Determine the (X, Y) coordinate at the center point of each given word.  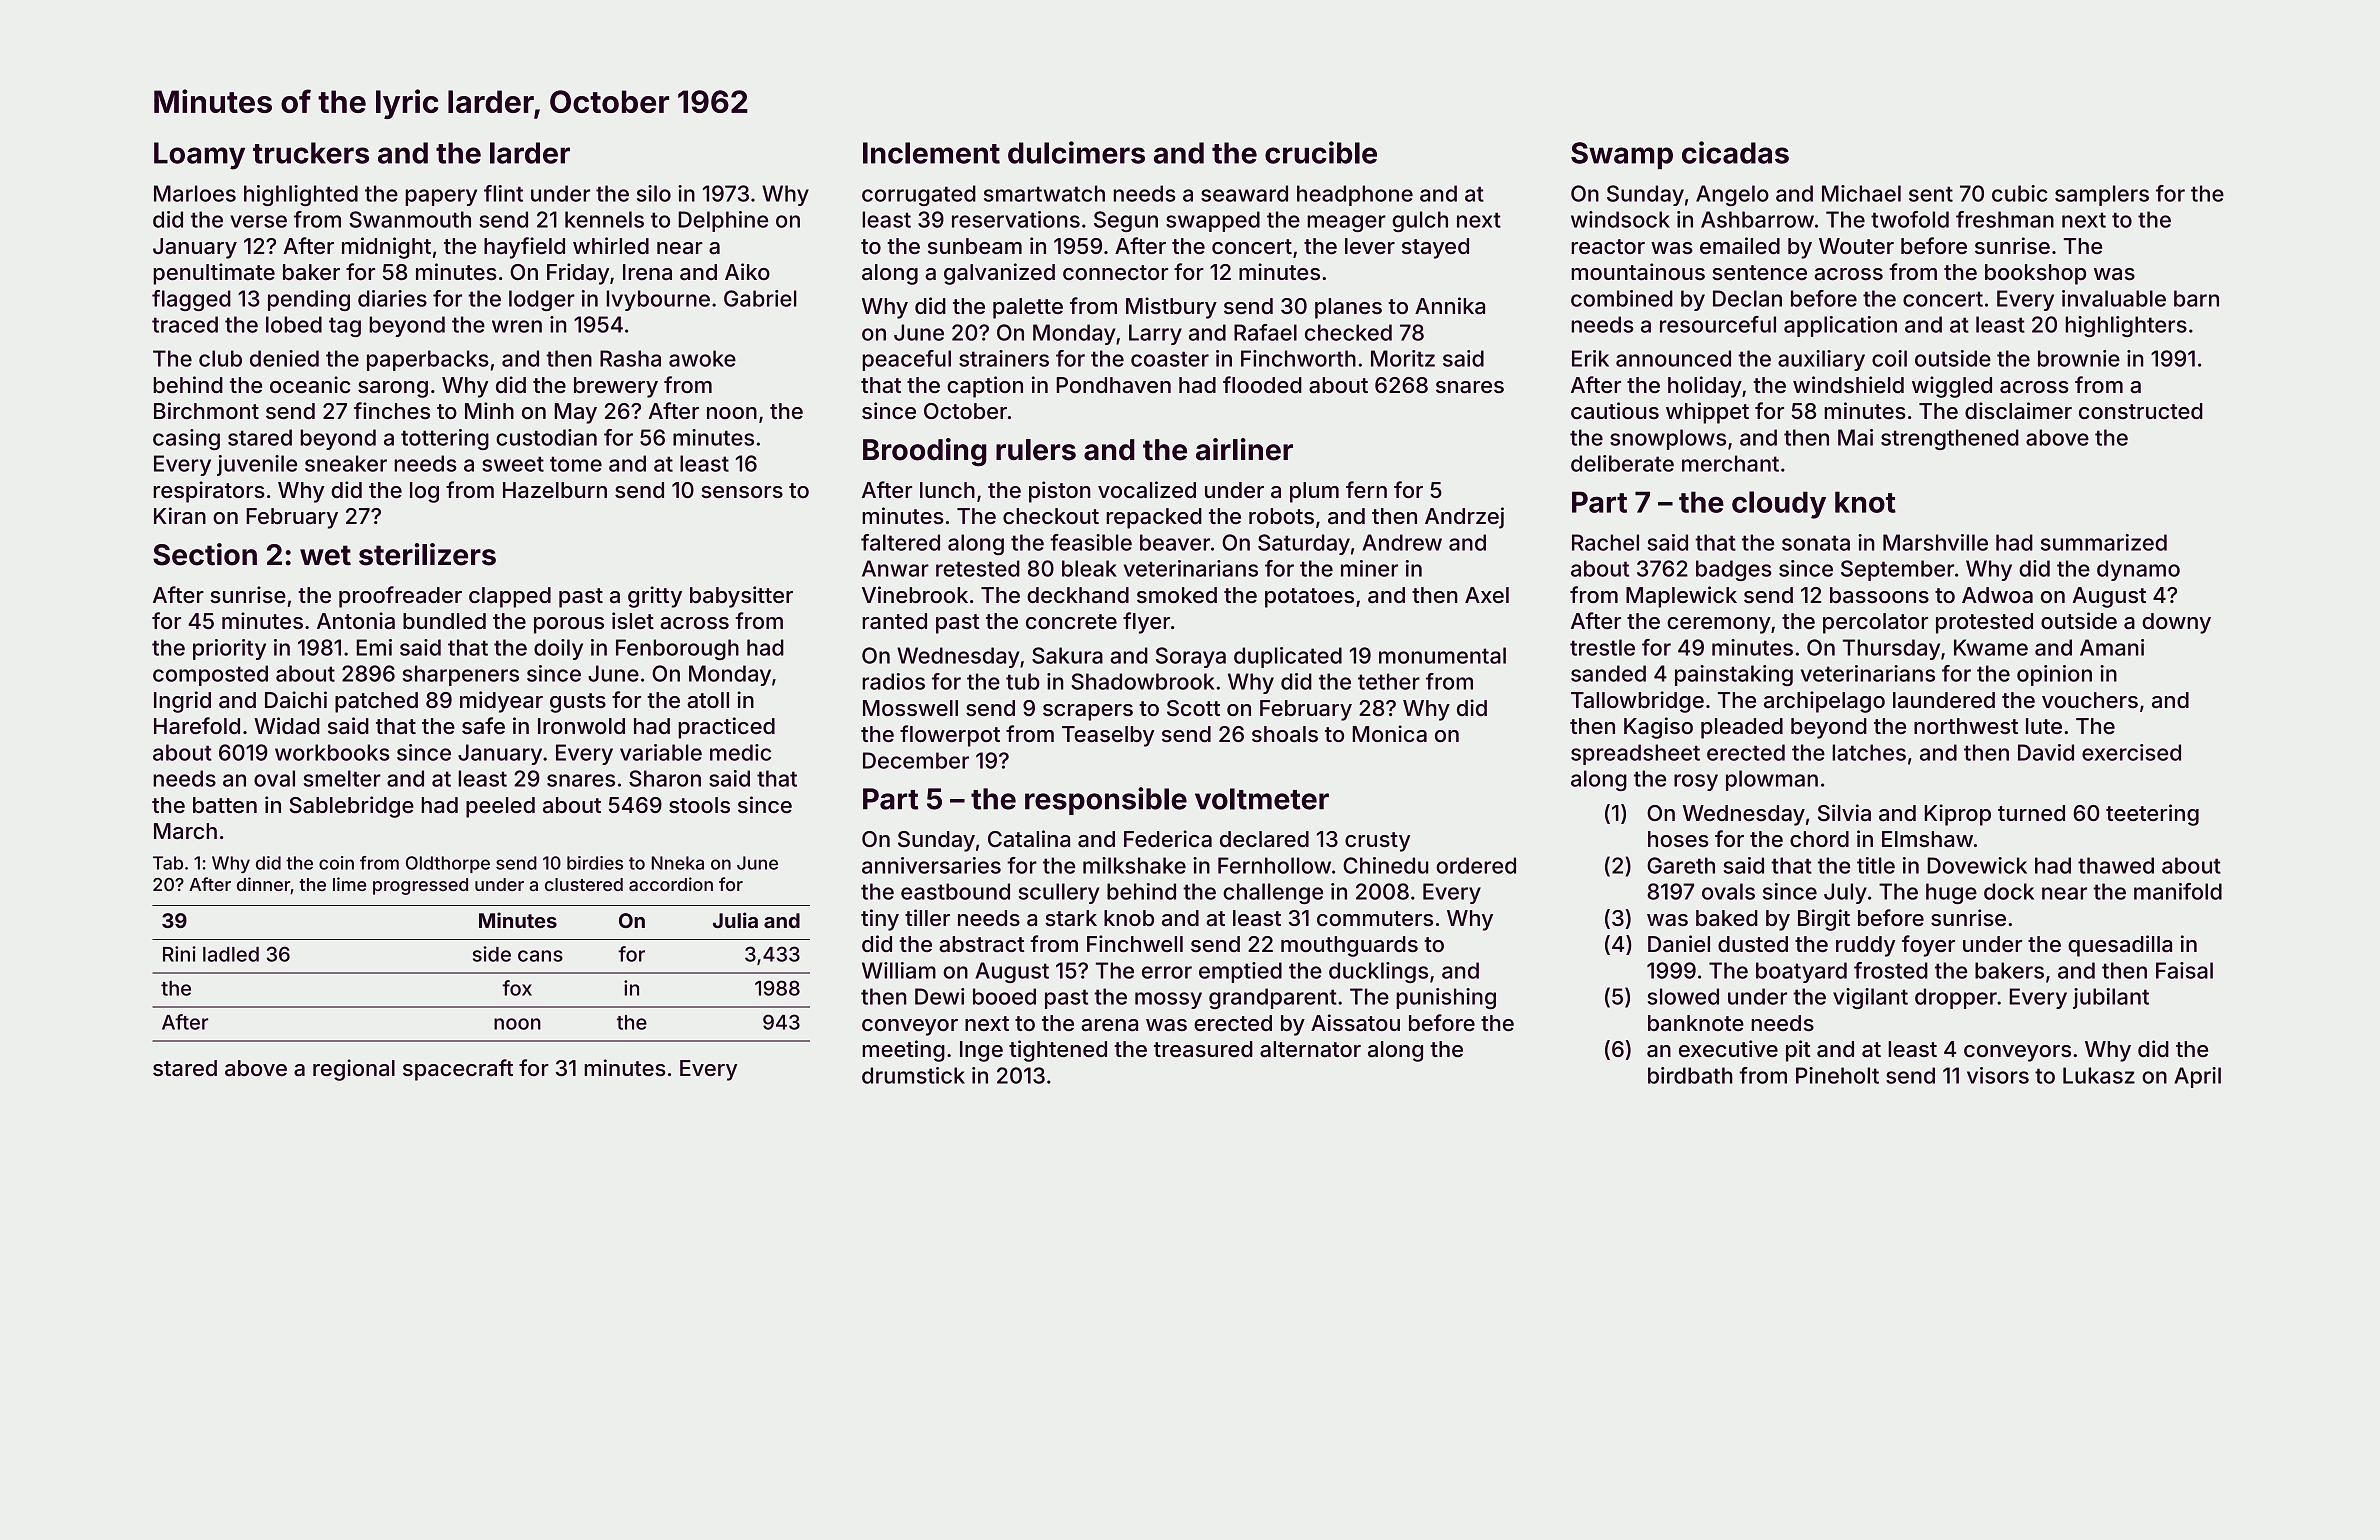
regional (354, 1070)
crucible (1321, 152)
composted (210, 675)
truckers (311, 153)
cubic (2020, 193)
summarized (2104, 542)
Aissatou (1355, 1023)
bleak (1089, 568)
